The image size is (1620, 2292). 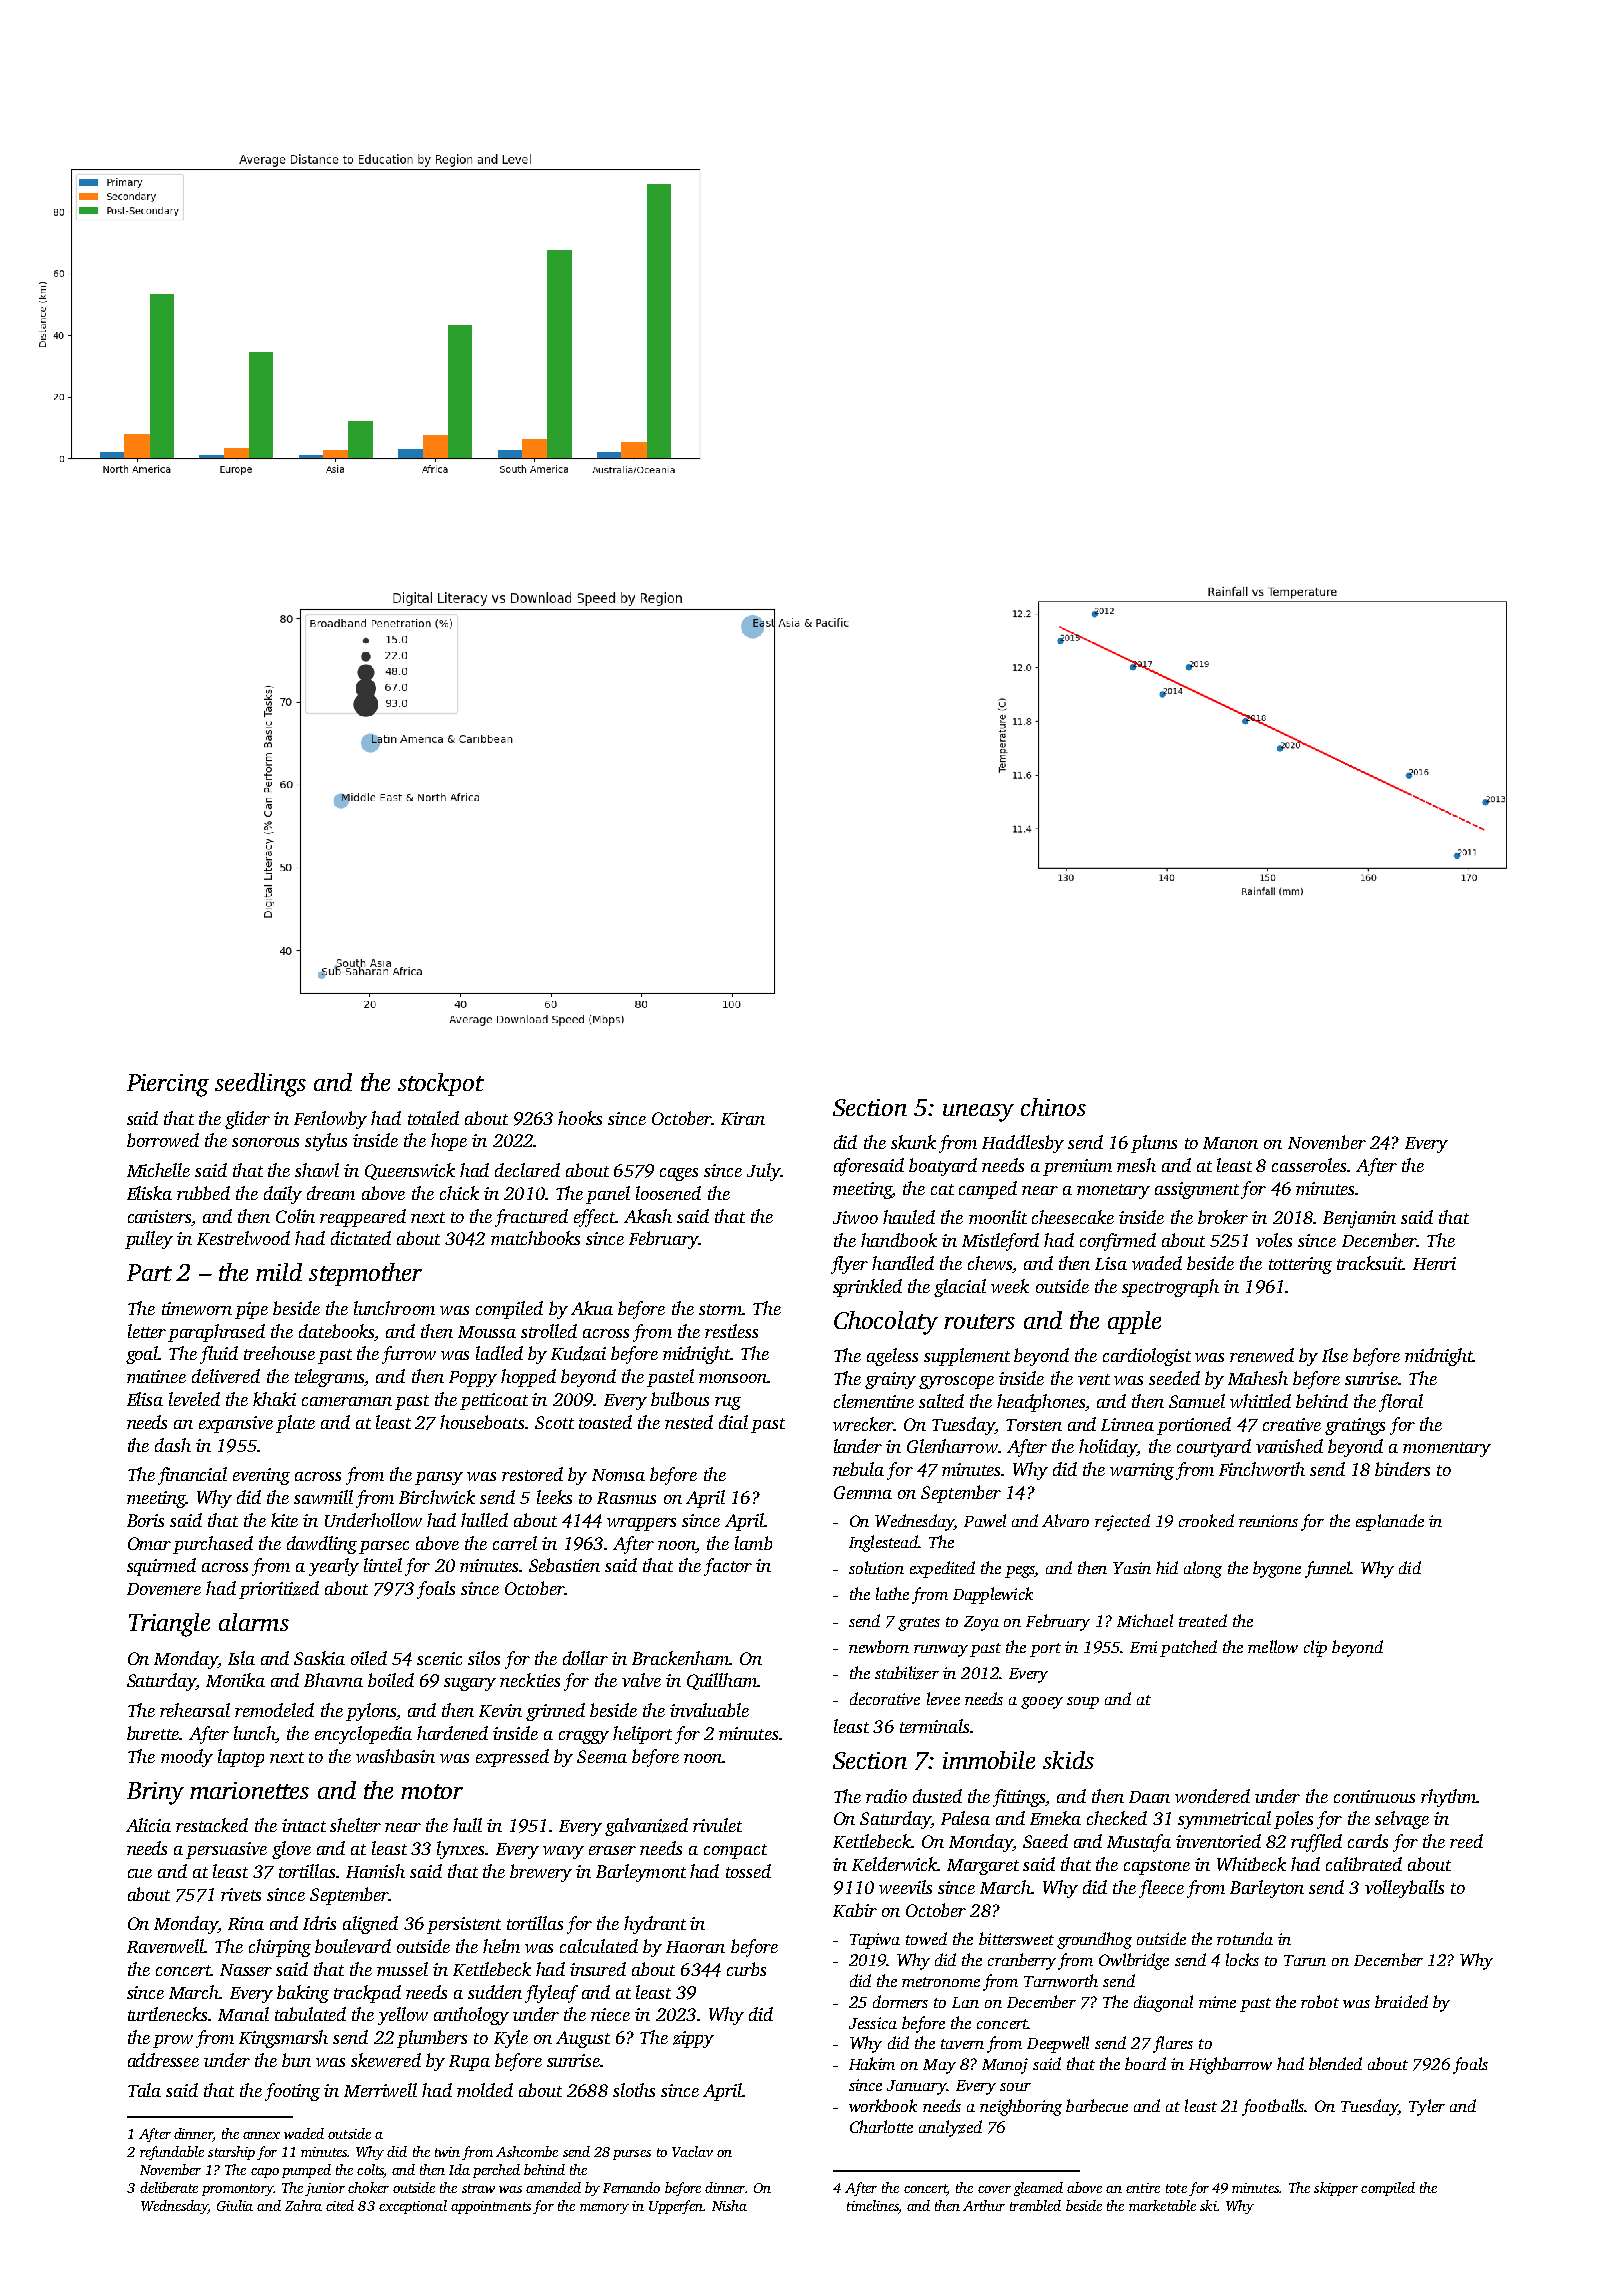 What do you see at coordinates (985, 1520) in the image?
I see `Pawel` at bounding box center [985, 1520].
